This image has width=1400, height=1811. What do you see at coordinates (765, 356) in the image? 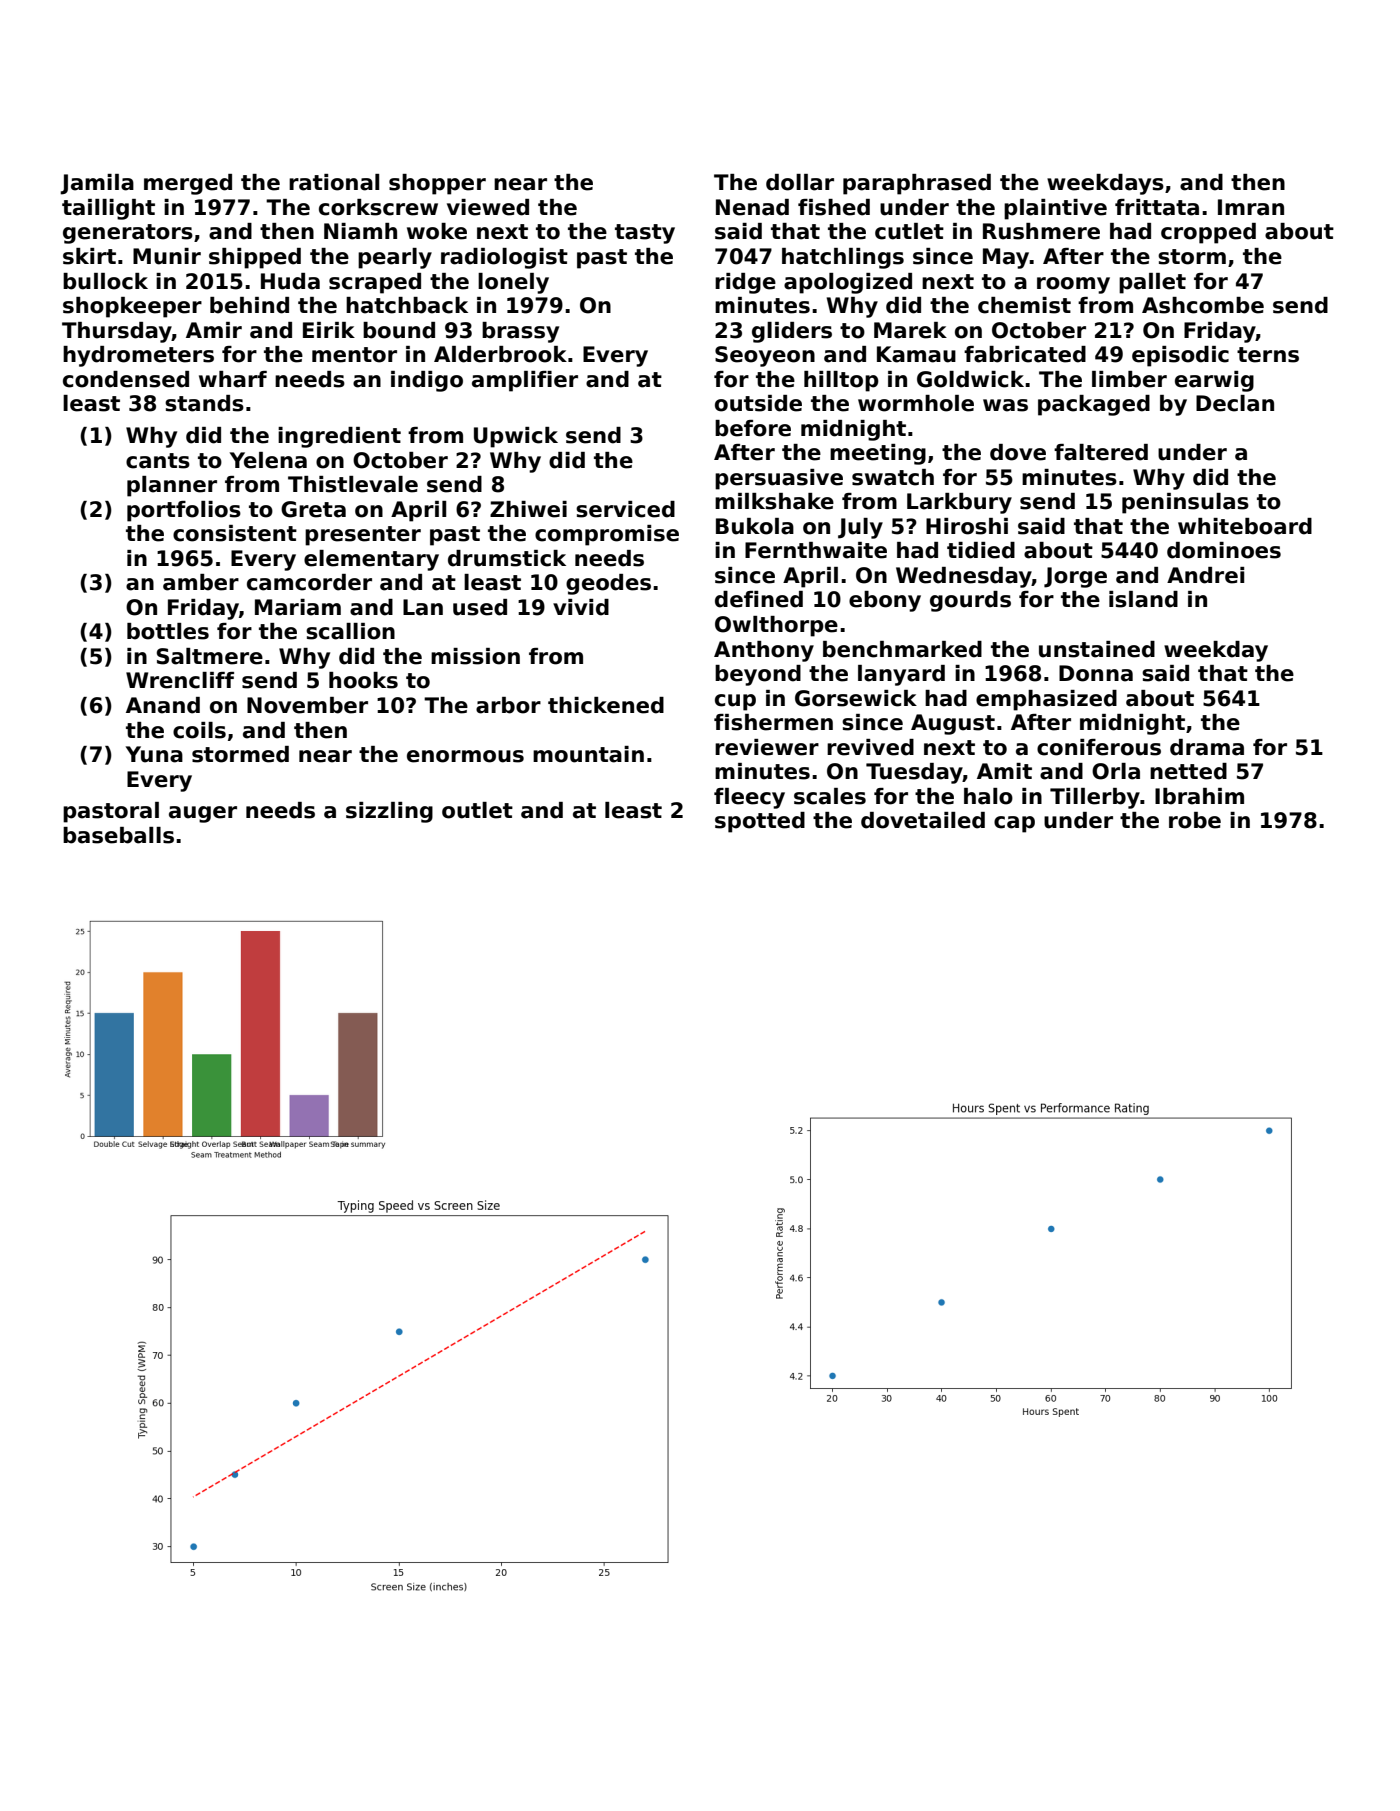
I see `Seoyeon` at bounding box center [765, 356].
